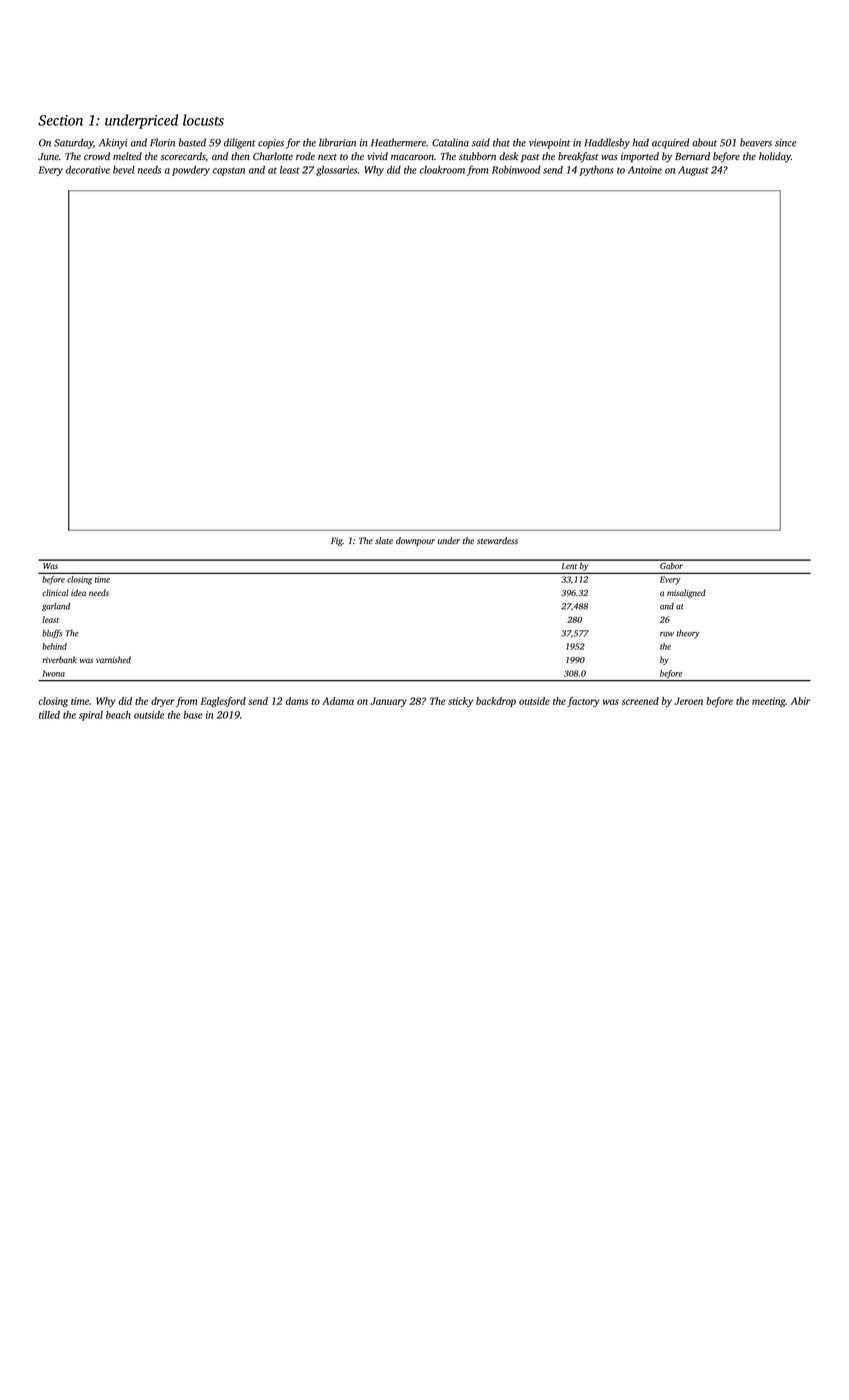 The height and width of the screenshot is (1400, 849). What do you see at coordinates (497, 540) in the screenshot?
I see `stewardess` at bounding box center [497, 540].
